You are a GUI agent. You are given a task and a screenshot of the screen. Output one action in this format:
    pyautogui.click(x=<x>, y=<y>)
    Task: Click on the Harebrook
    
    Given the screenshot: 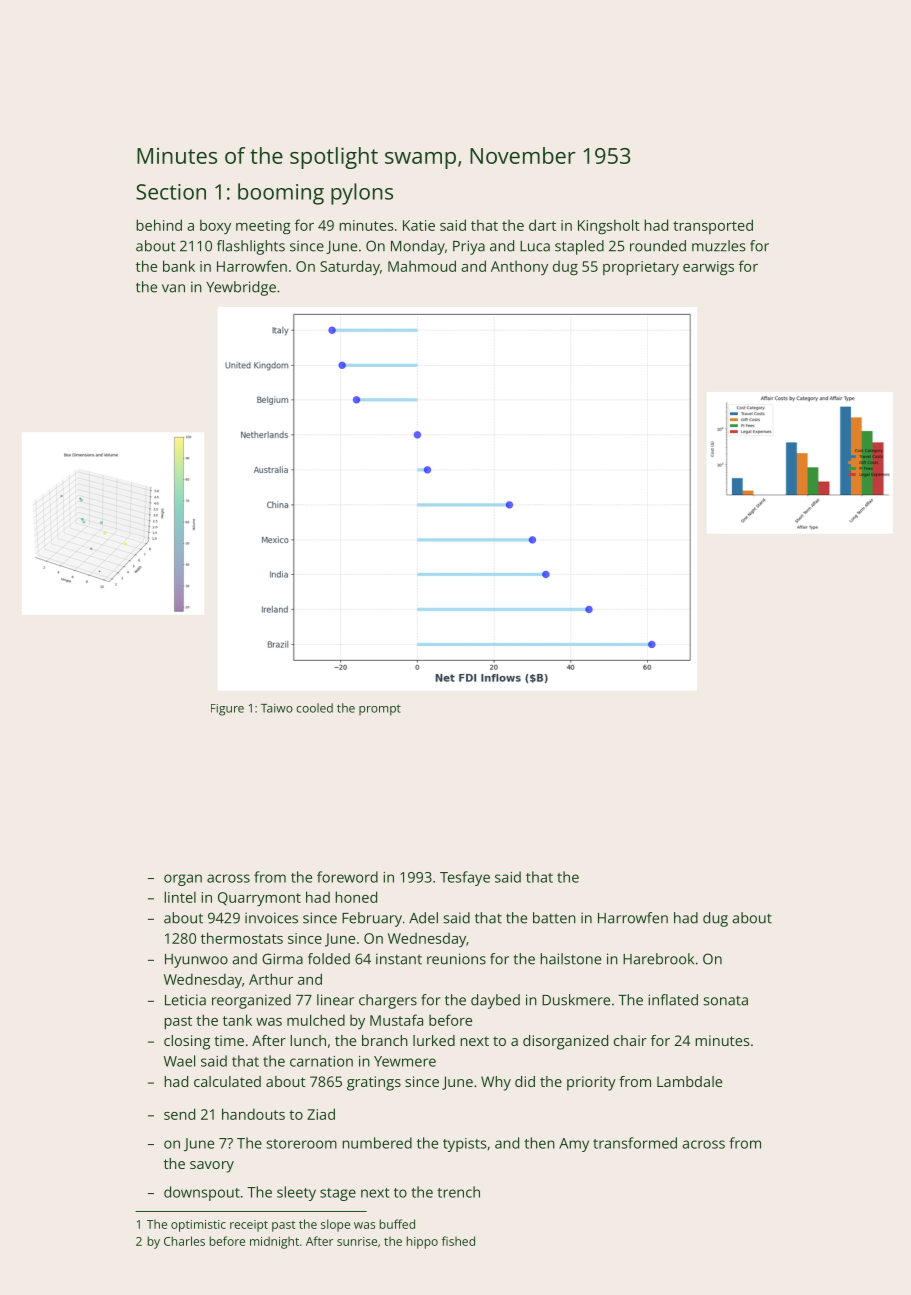 What is the action you would take?
    pyautogui.click(x=658, y=959)
